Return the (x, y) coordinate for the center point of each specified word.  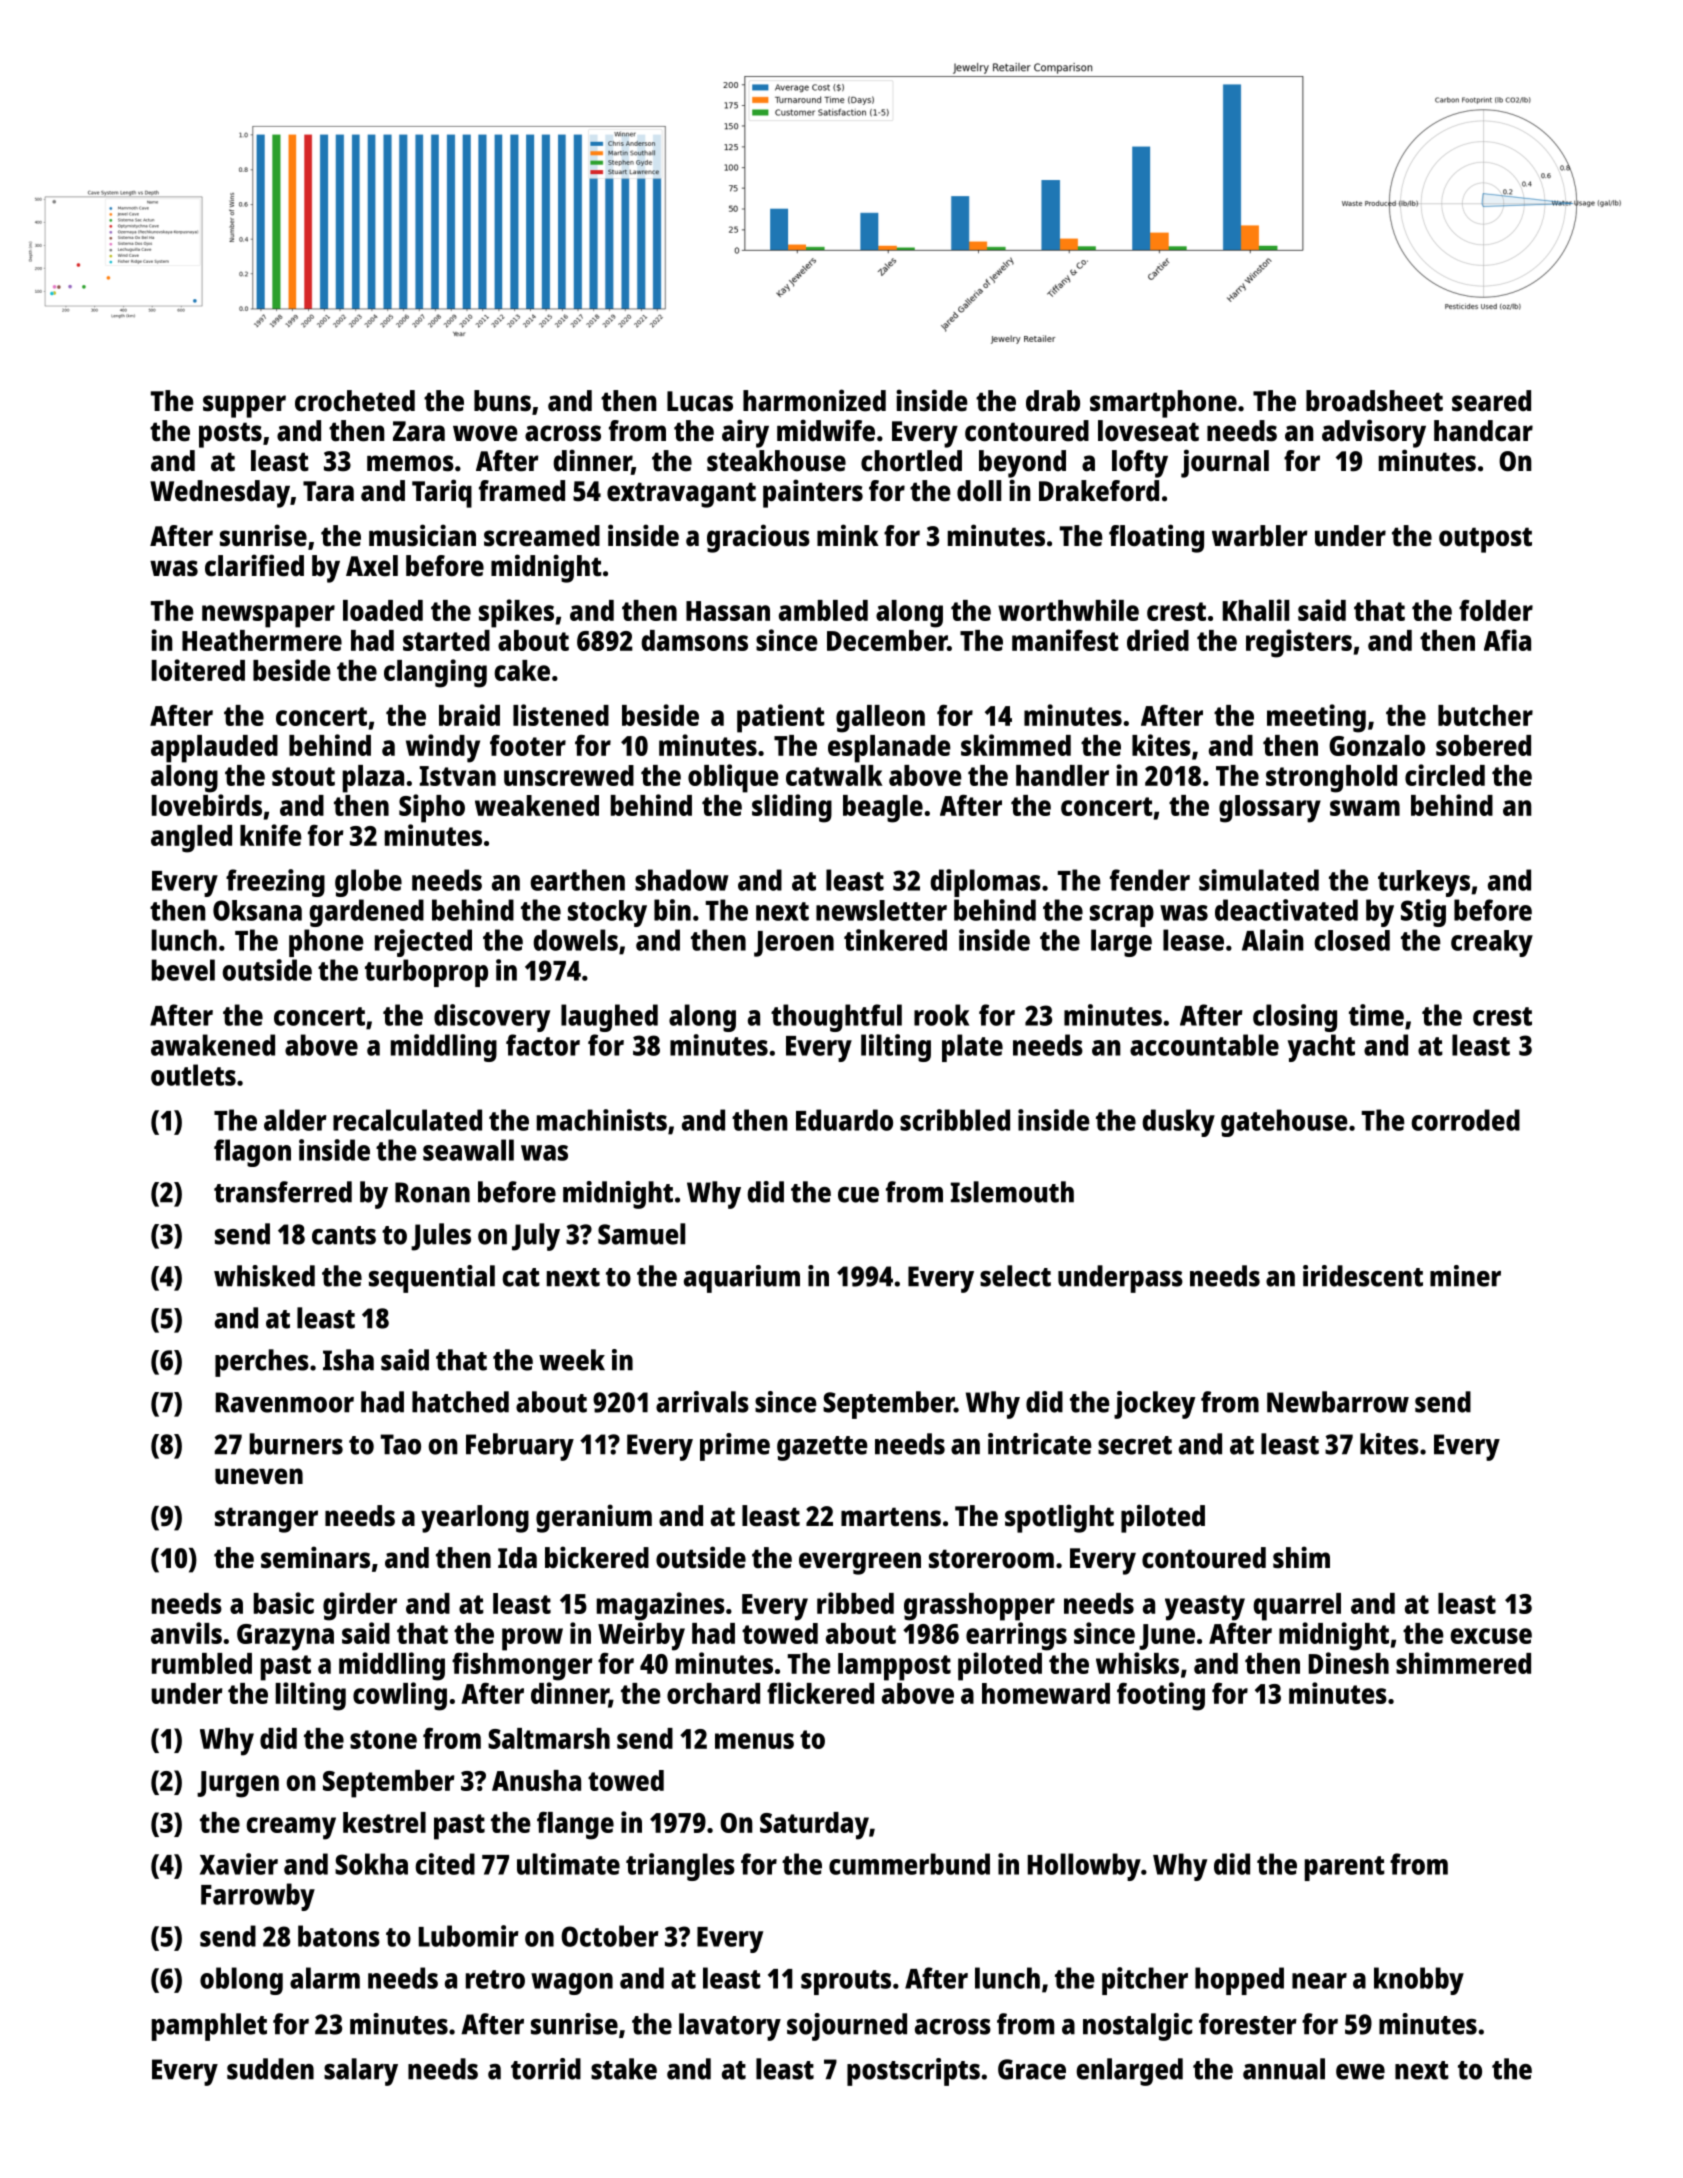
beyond (1022, 464)
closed (1352, 940)
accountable (1204, 1045)
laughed (609, 1018)
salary (361, 2072)
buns (502, 401)
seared (1491, 401)
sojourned (847, 2027)
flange (575, 1825)
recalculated (407, 1120)
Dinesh (1349, 1663)
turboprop (426, 973)
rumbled (202, 1663)
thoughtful (836, 1018)
